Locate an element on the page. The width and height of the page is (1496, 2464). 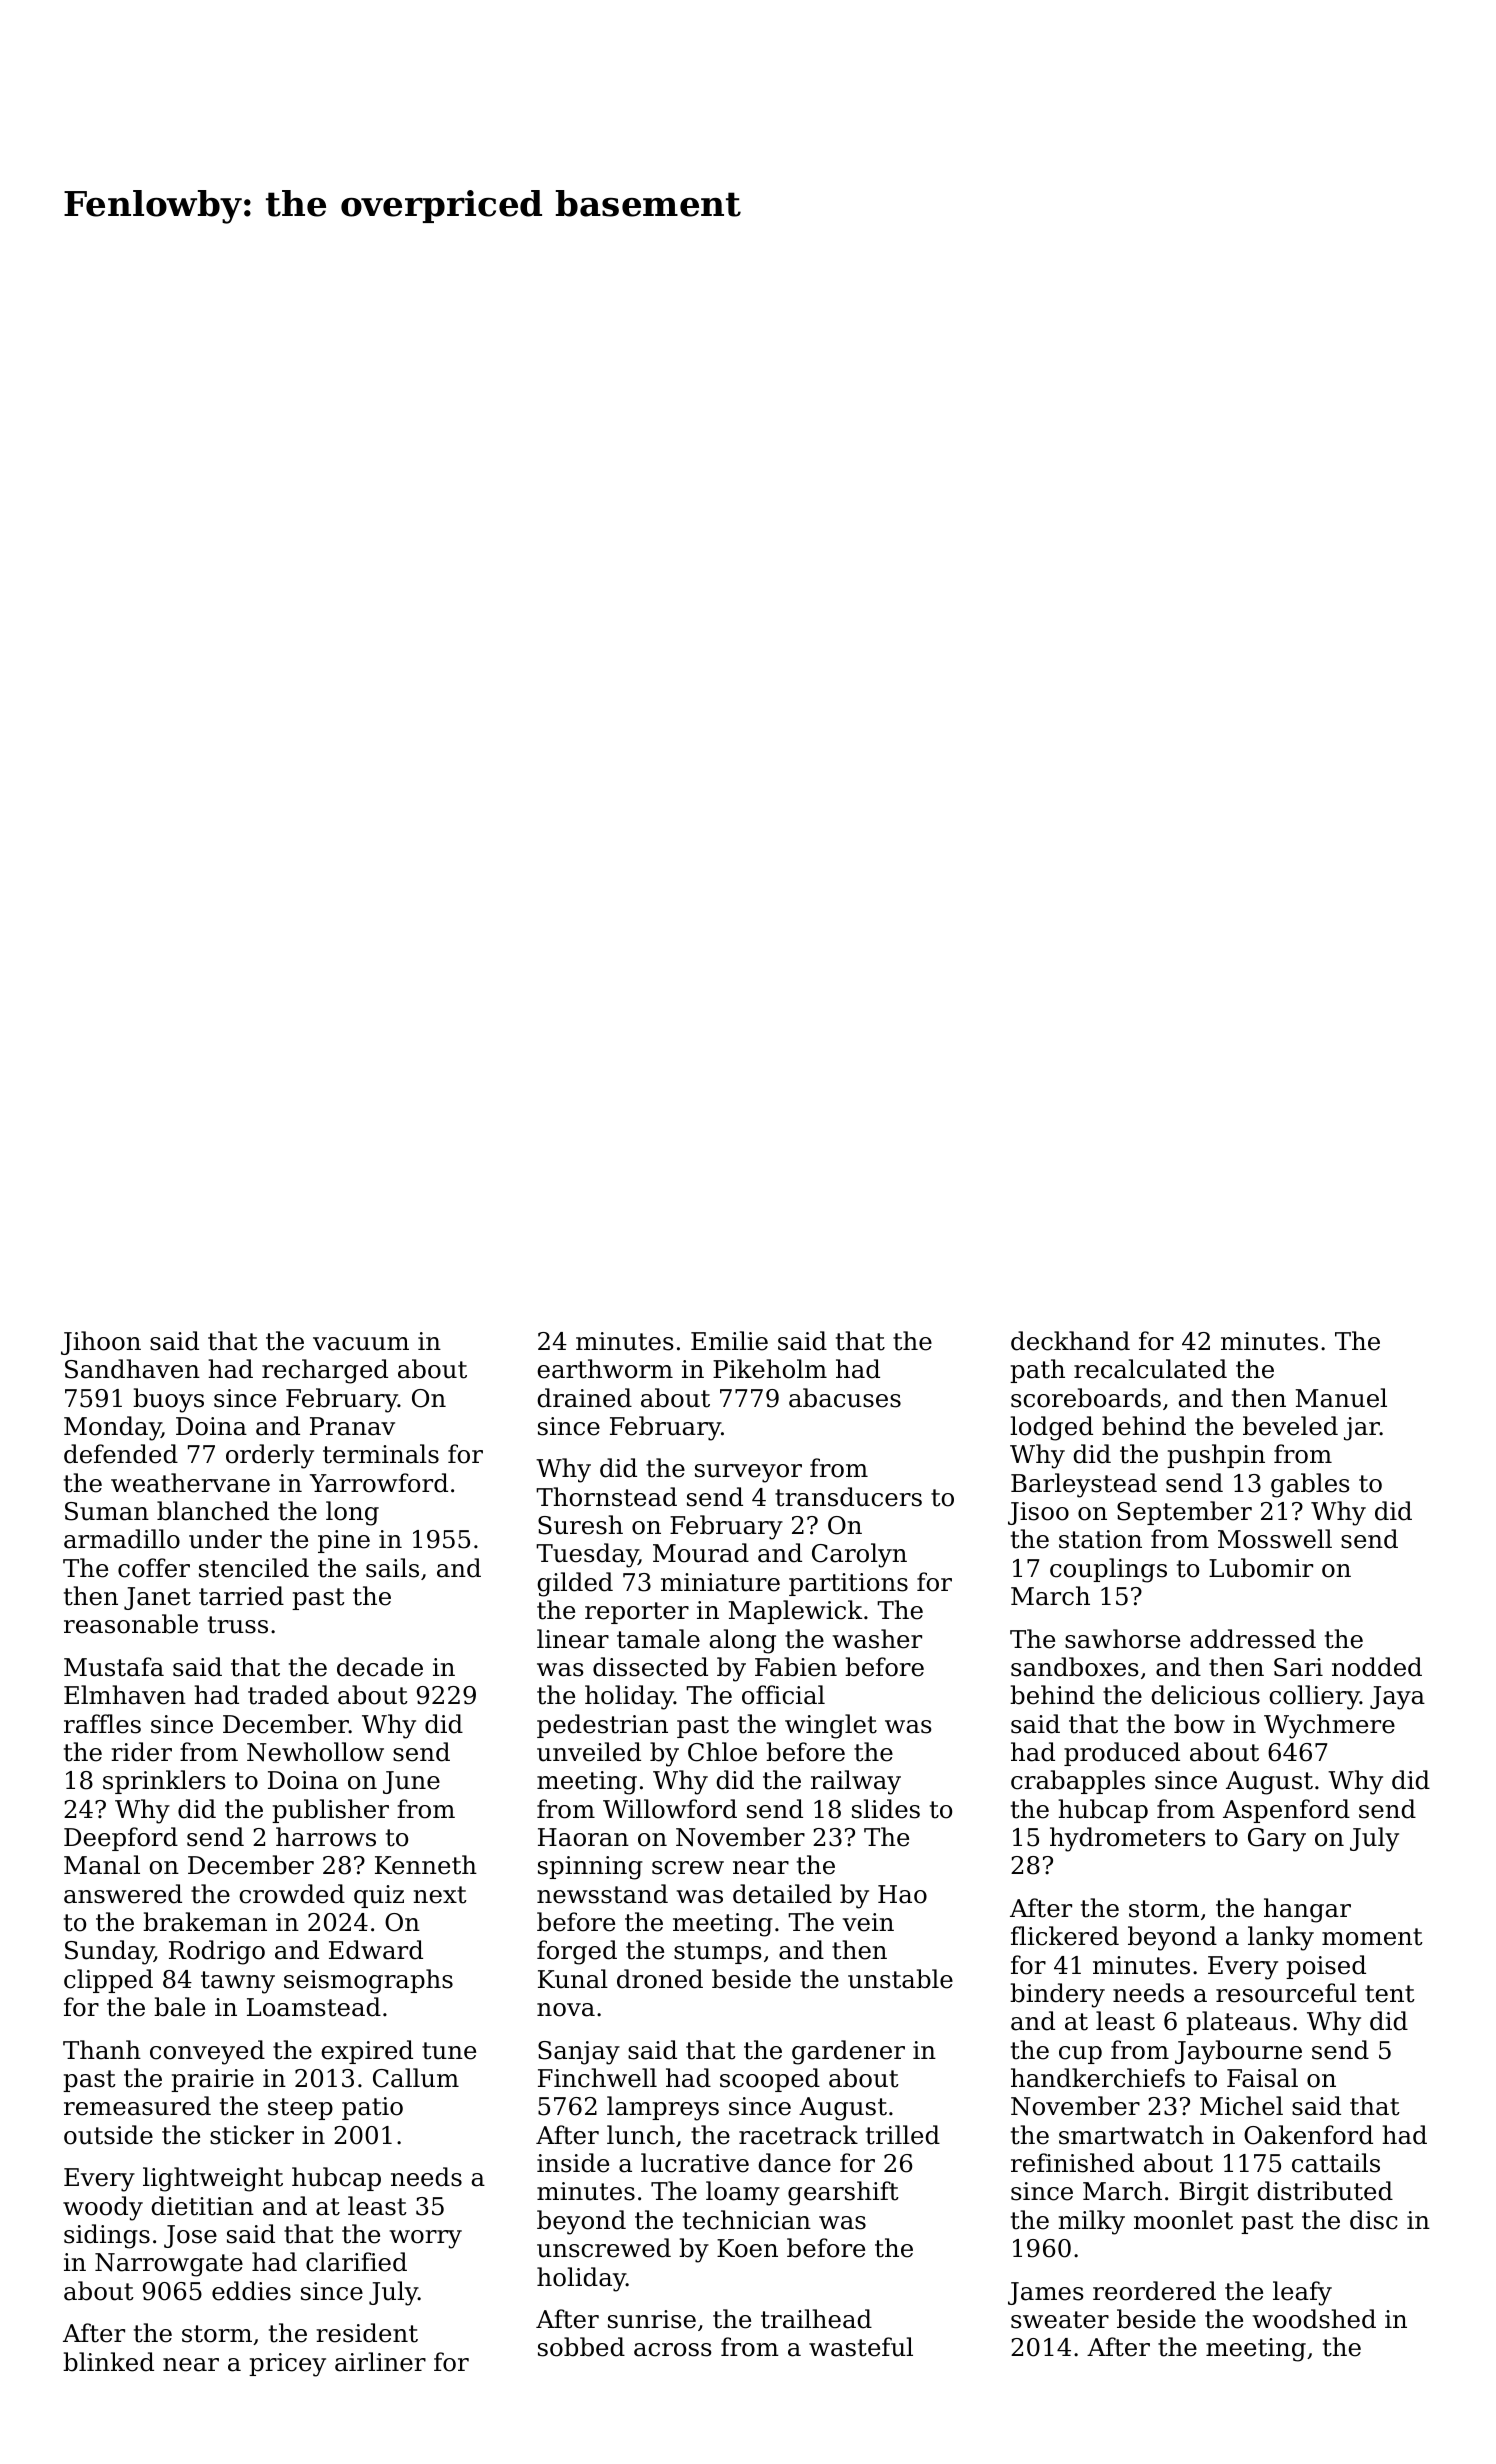
sobbed is located at coordinates (581, 2347).
